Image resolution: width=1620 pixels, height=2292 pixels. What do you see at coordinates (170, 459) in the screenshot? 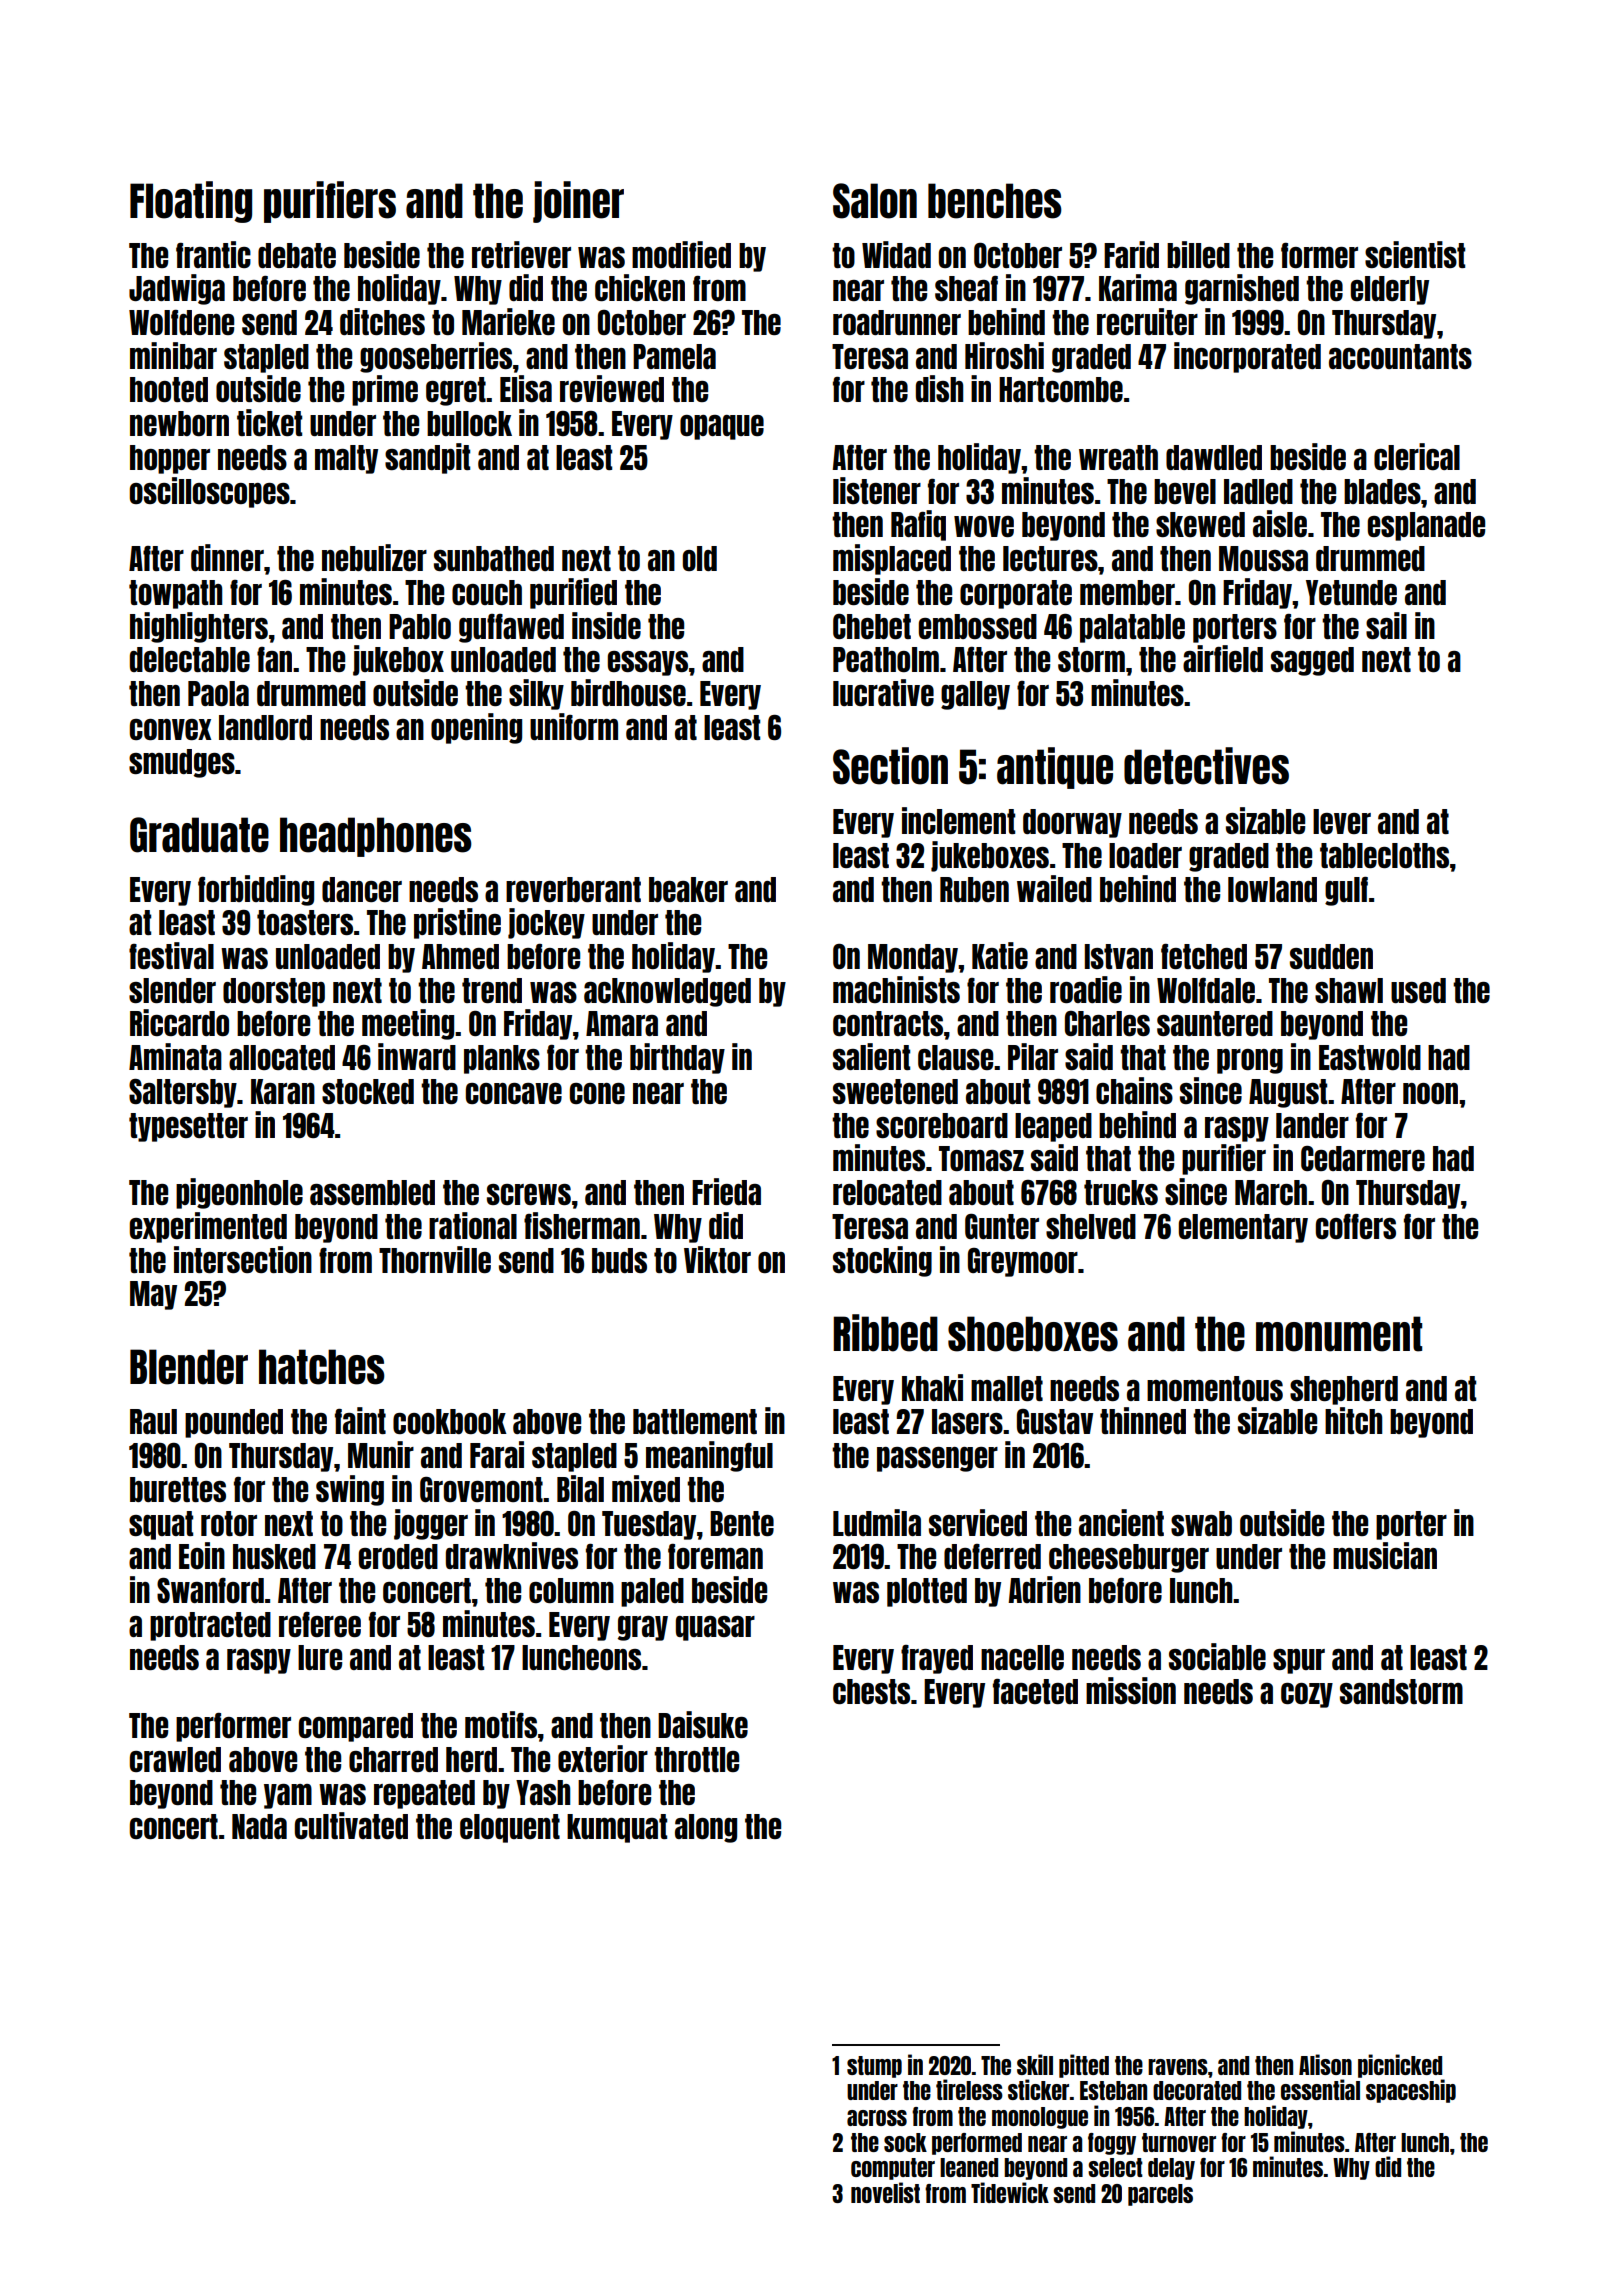
I see `hopper` at bounding box center [170, 459].
